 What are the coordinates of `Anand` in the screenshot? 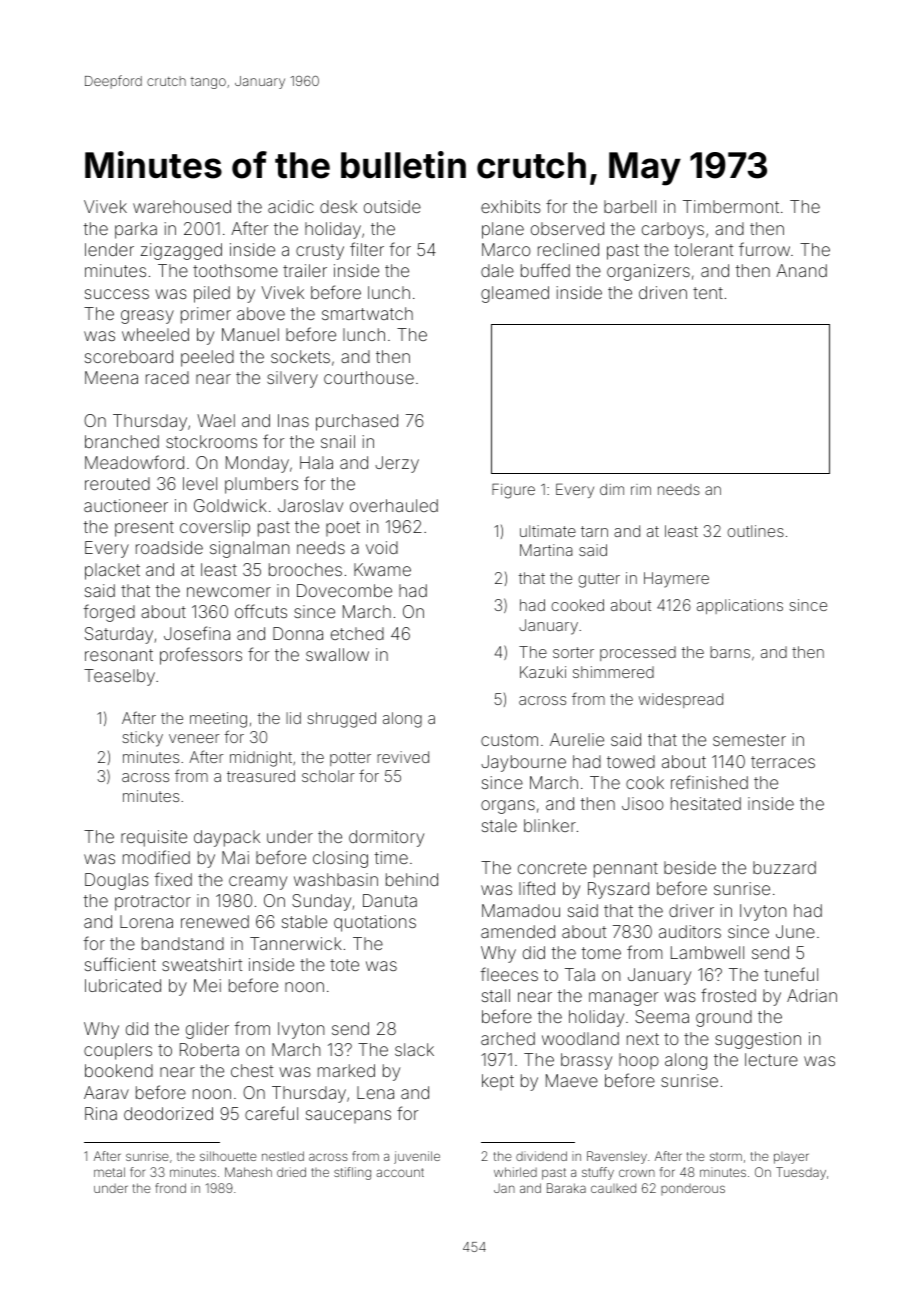 It's located at (801, 270).
